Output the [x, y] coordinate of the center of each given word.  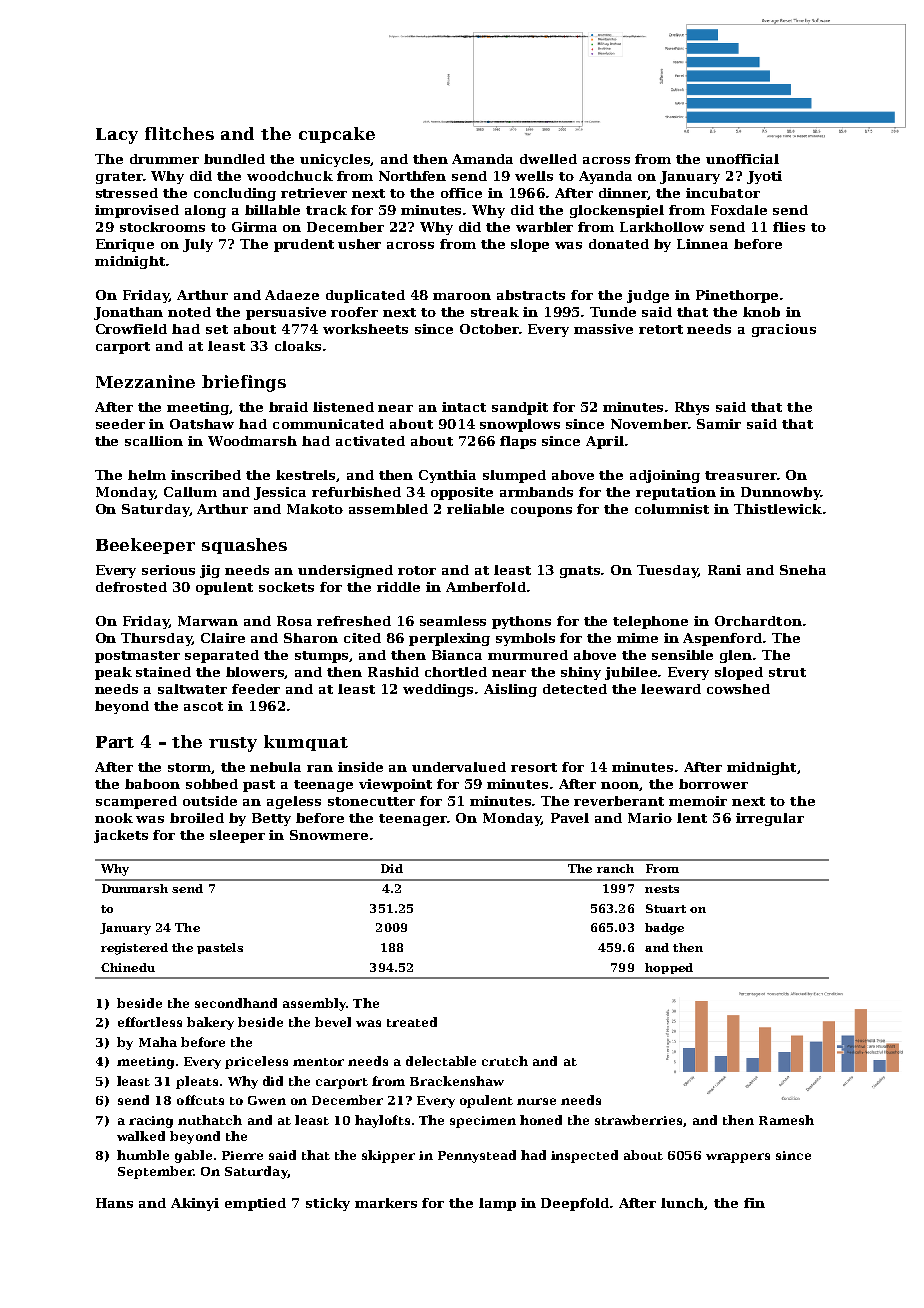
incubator [723, 193]
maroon [462, 296]
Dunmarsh [135, 888]
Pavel [570, 818]
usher [359, 244]
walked [141, 1136]
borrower [713, 784]
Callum [190, 492]
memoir [698, 801]
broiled [197, 818]
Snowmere [329, 835]
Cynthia [447, 476]
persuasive [286, 313]
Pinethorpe [737, 296]
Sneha [803, 570]
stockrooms [162, 227]
